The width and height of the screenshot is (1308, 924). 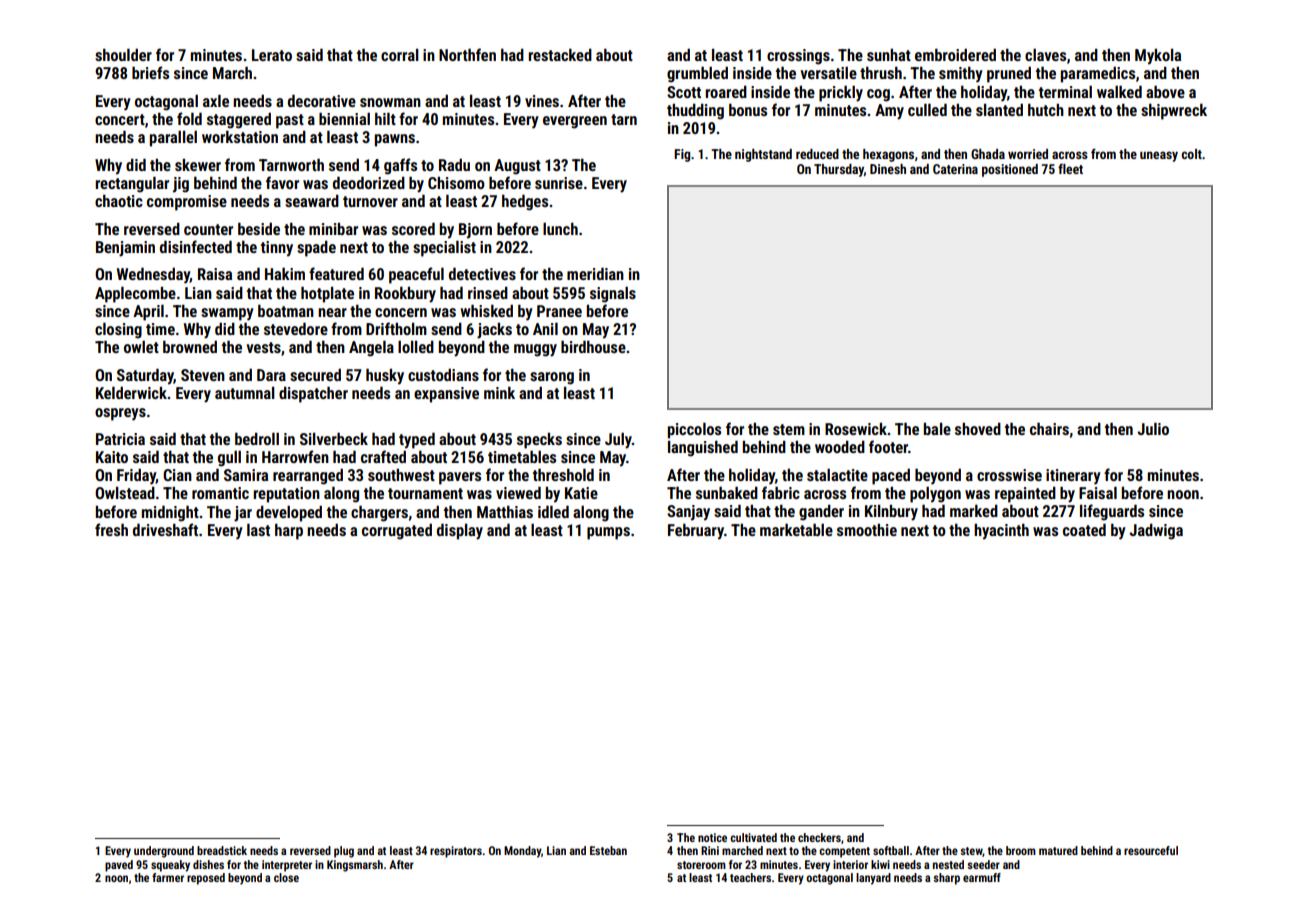 What do you see at coordinates (397, 532) in the screenshot?
I see `corrugated` at bounding box center [397, 532].
